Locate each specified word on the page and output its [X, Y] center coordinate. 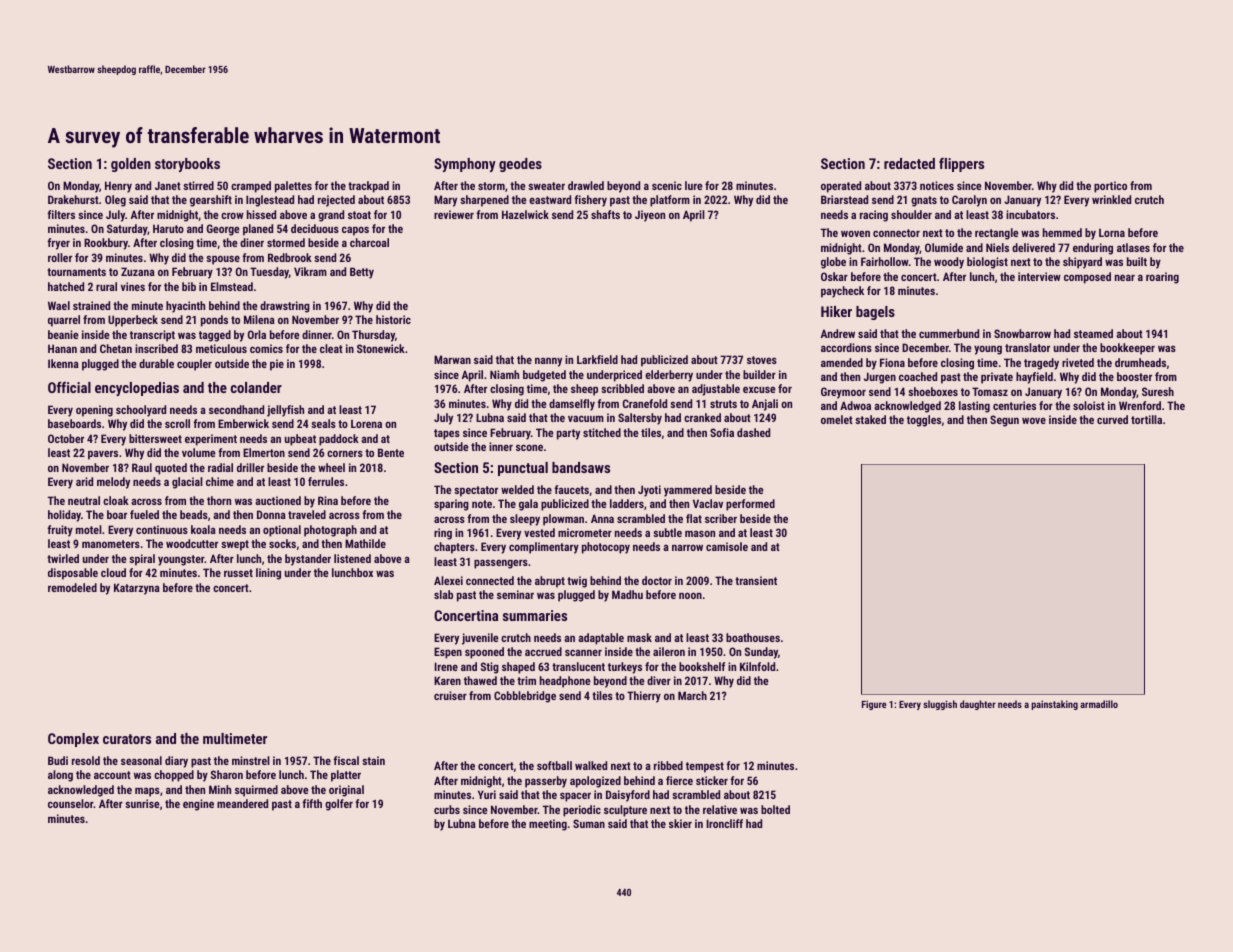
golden [131, 165]
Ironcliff [724, 823]
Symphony [465, 165]
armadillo [1099, 704]
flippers [961, 165]
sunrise [142, 803]
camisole [727, 546]
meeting [548, 825]
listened [352, 558]
